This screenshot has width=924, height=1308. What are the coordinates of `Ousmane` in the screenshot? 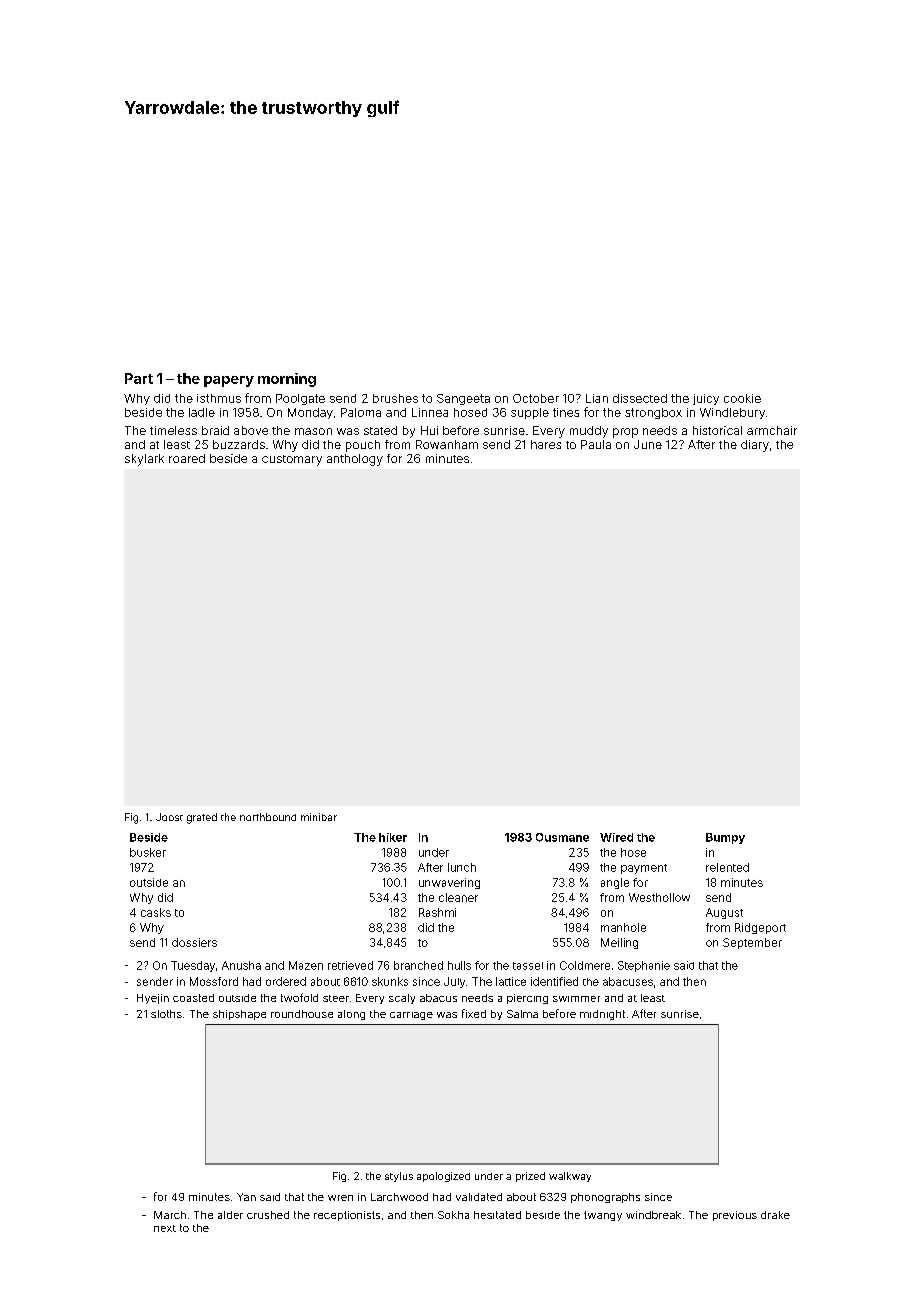 It's located at (562, 837).
